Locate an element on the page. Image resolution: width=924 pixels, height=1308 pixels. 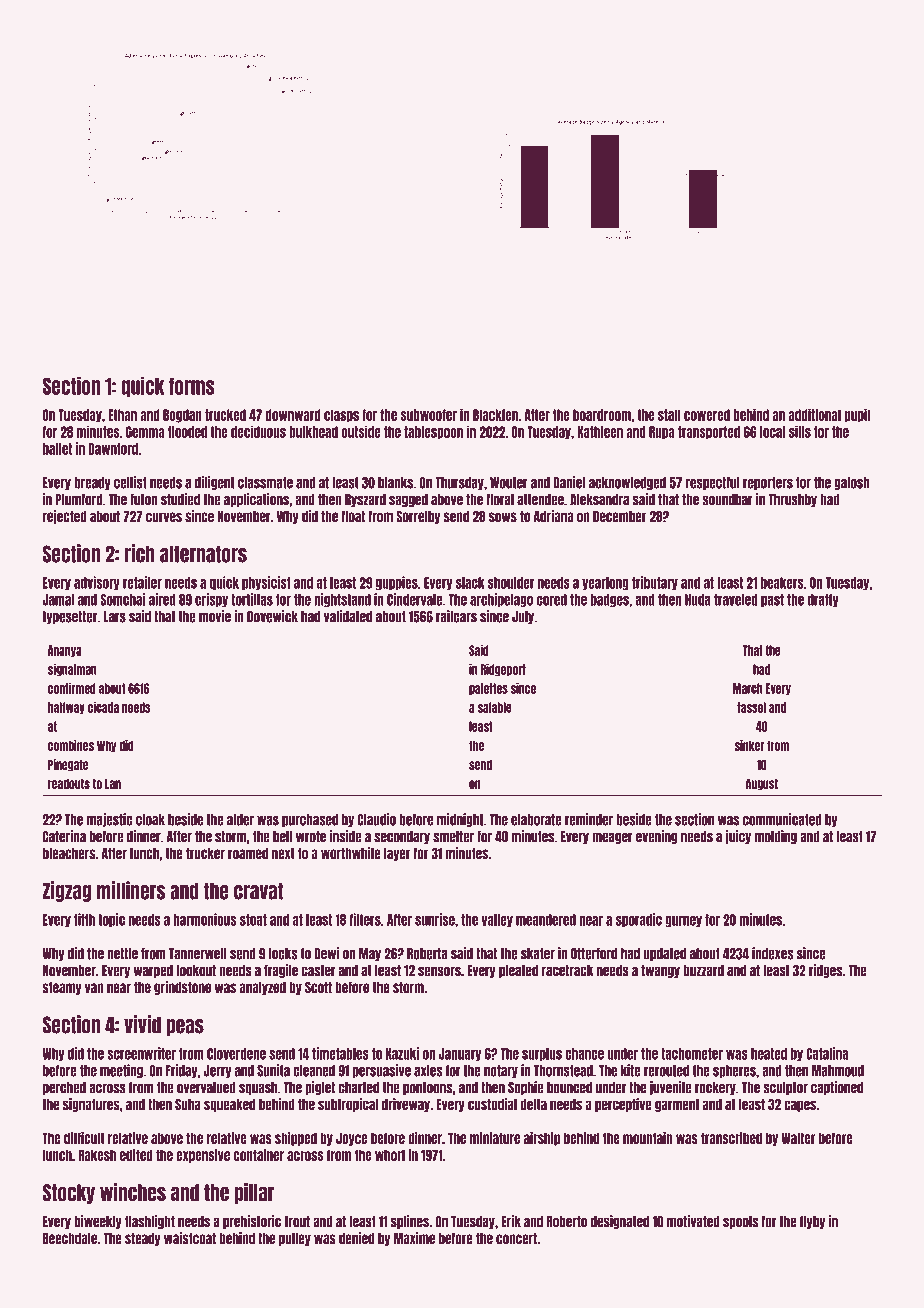
clasps is located at coordinates (341, 416).
